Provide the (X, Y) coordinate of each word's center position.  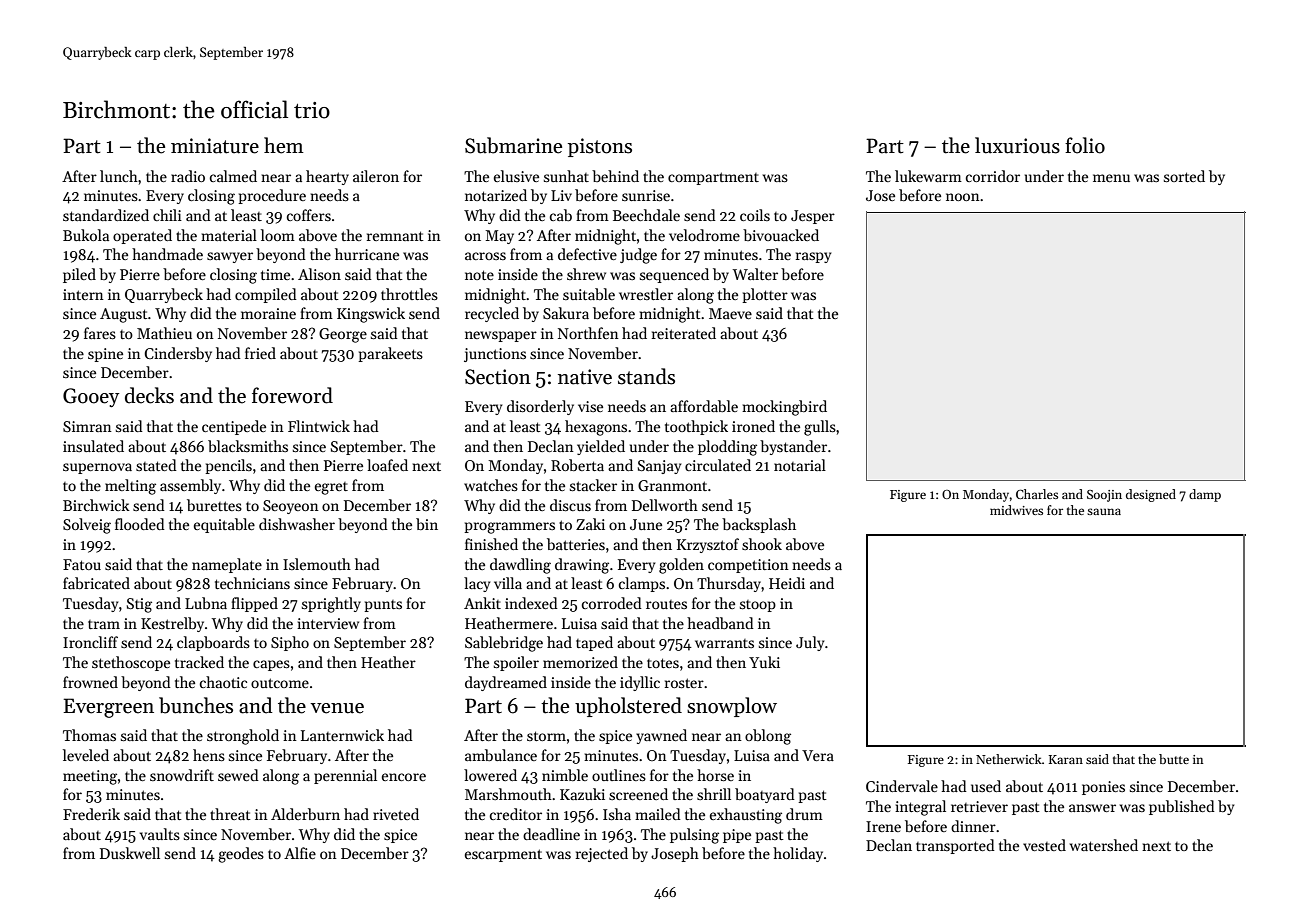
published (1182, 807)
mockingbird (784, 408)
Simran (87, 426)
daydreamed (506, 683)
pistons (600, 147)
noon (963, 197)
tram (104, 624)
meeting (90, 777)
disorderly (540, 407)
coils (755, 215)
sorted (1184, 176)
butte (1174, 759)
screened (638, 794)
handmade (167, 254)
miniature (215, 146)
